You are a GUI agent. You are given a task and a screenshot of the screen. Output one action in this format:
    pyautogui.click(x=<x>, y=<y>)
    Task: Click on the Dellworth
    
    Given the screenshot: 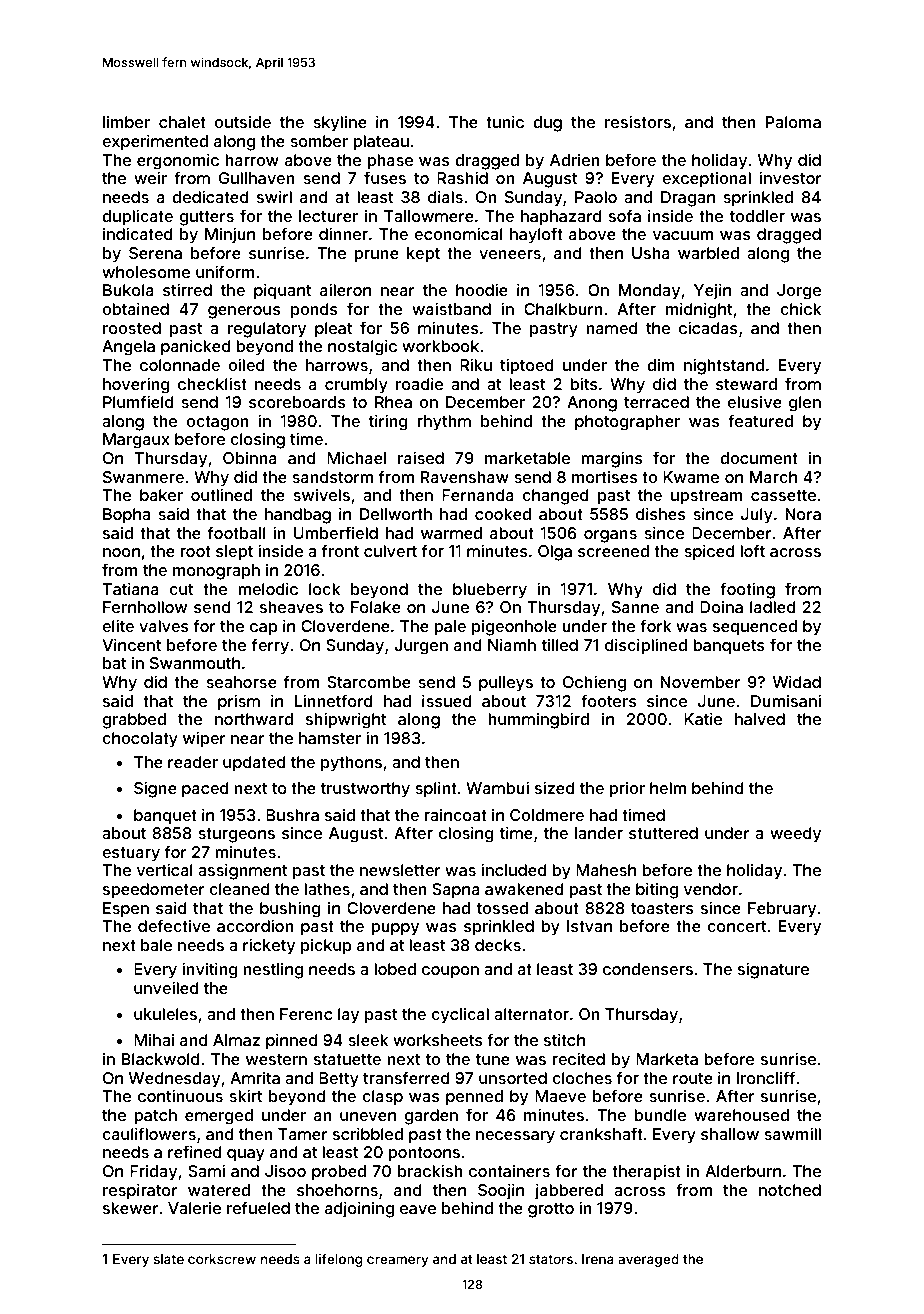 What is the action you would take?
    pyautogui.click(x=396, y=514)
